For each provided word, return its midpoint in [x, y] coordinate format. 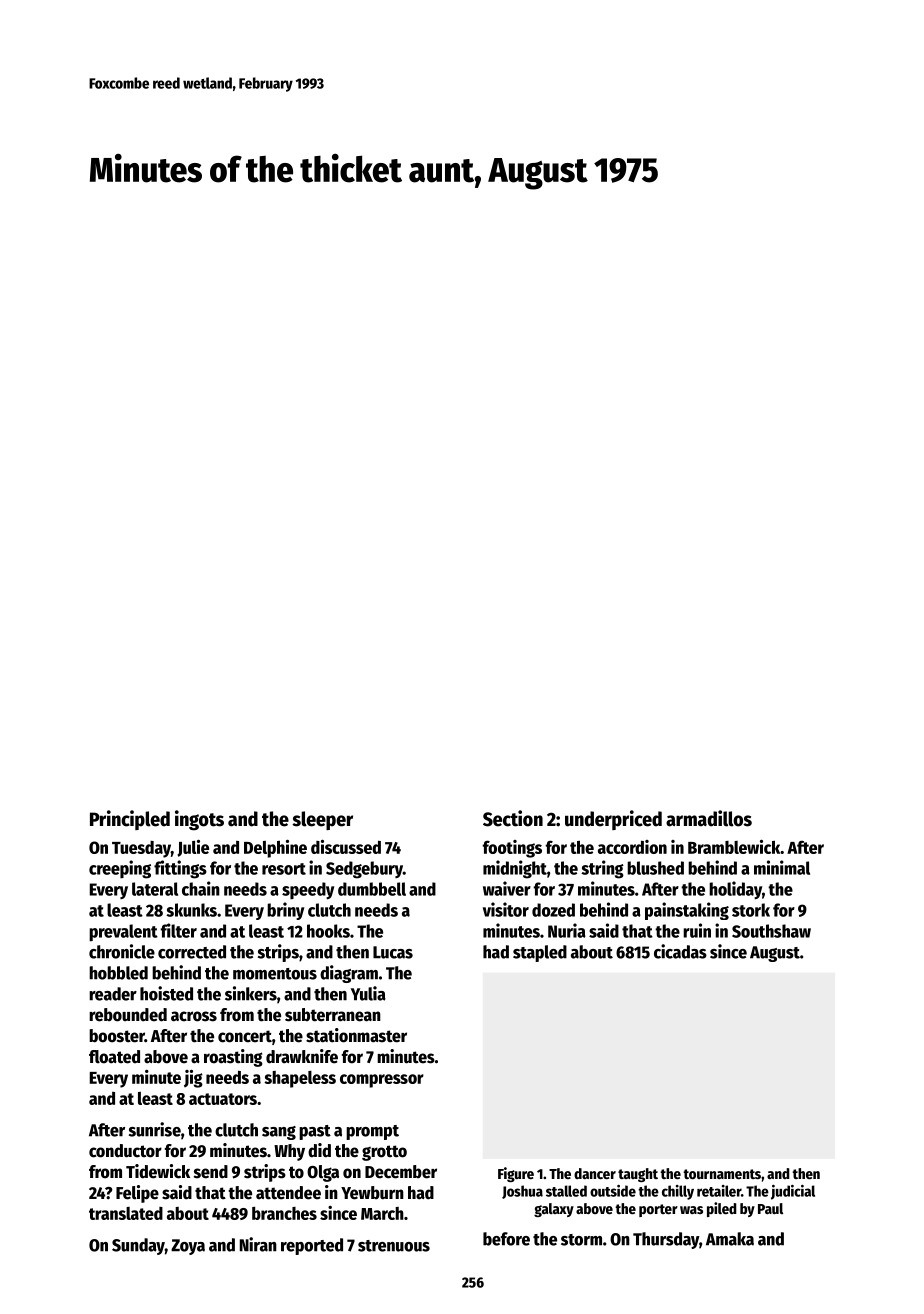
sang [279, 1133]
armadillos [709, 818]
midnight [515, 869]
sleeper [322, 820]
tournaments [722, 1174]
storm [581, 1240]
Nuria [567, 930]
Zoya [188, 1247]
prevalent [123, 933]
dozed [553, 910]
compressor [382, 1081]
